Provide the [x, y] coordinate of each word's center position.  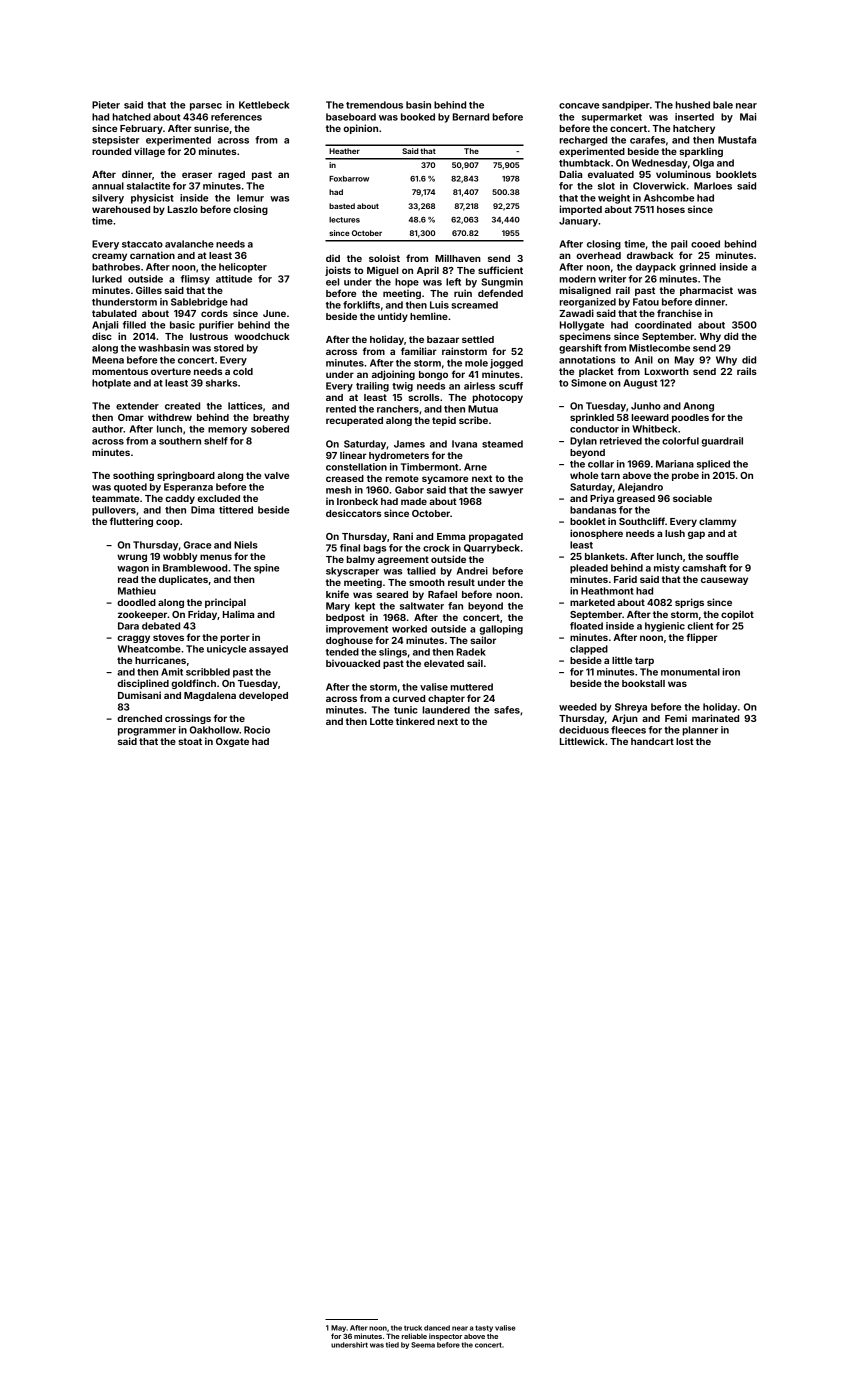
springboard [186, 476]
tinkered [415, 721]
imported [581, 210]
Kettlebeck [264, 105]
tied [392, 1345]
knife [337, 594]
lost [685, 741]
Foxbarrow [349, 179]
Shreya [631, 708]
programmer [147, 732]
